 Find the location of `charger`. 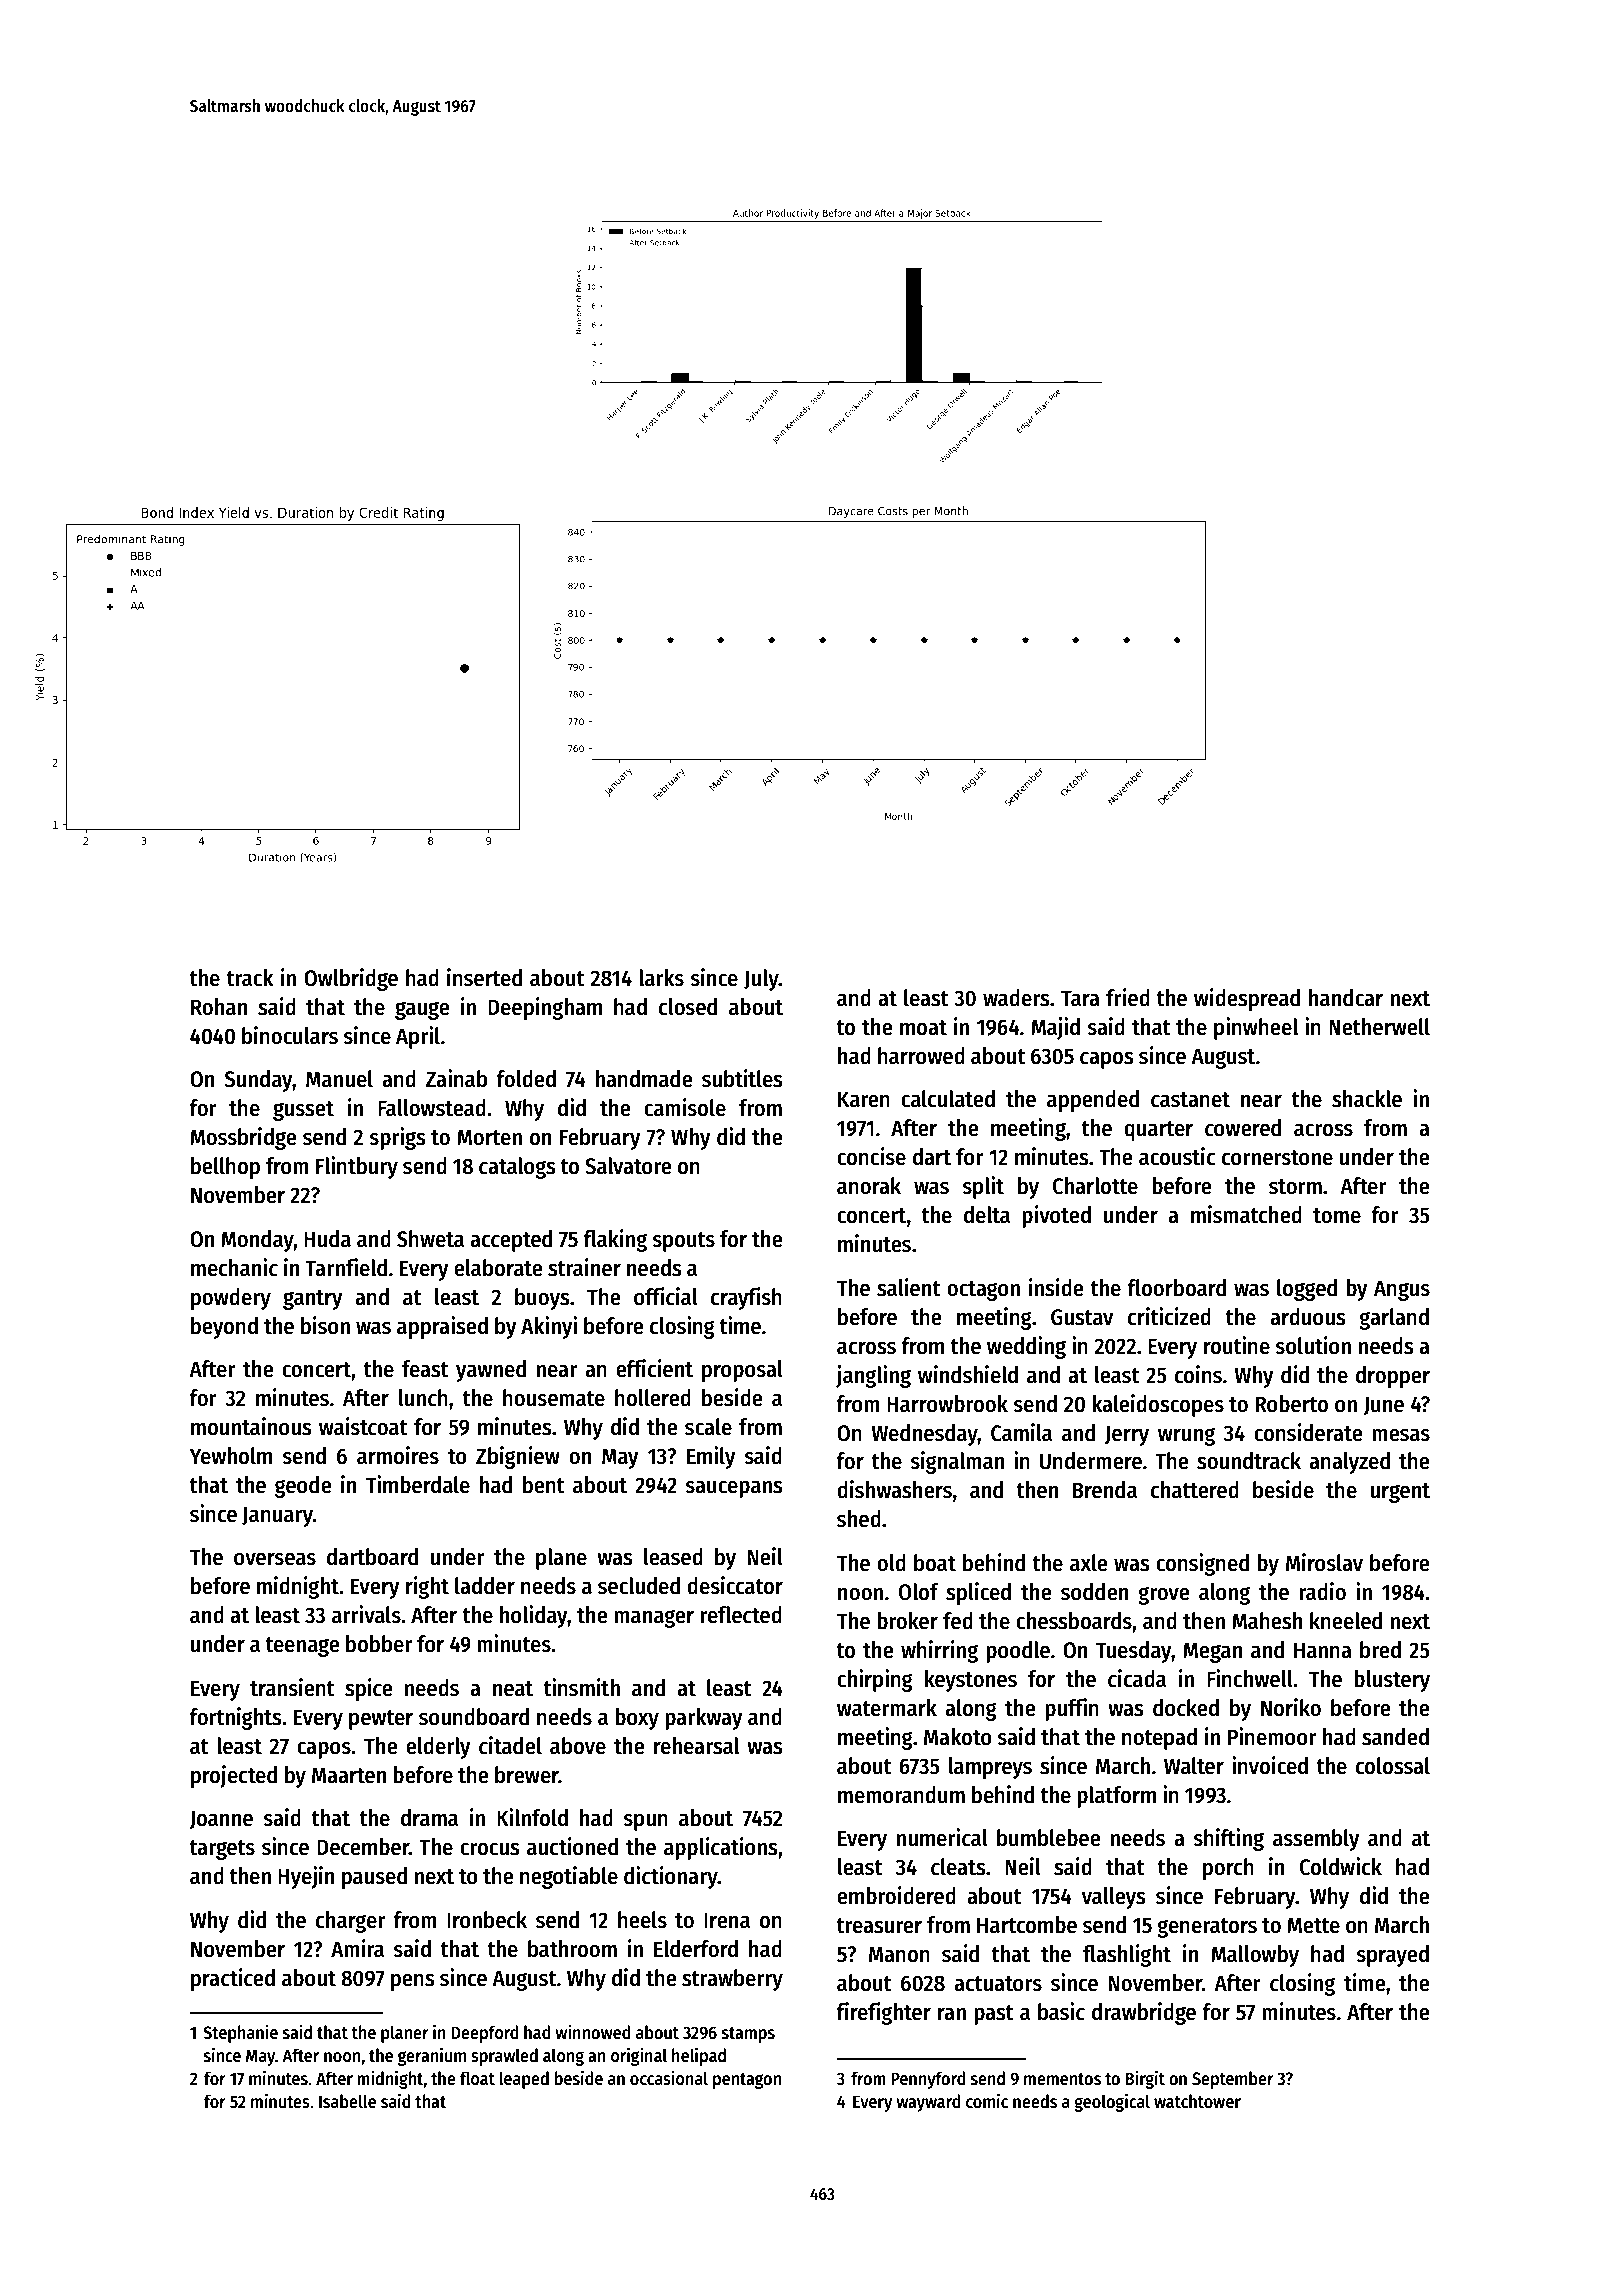

charger is located at coordinates (351, 1922).
